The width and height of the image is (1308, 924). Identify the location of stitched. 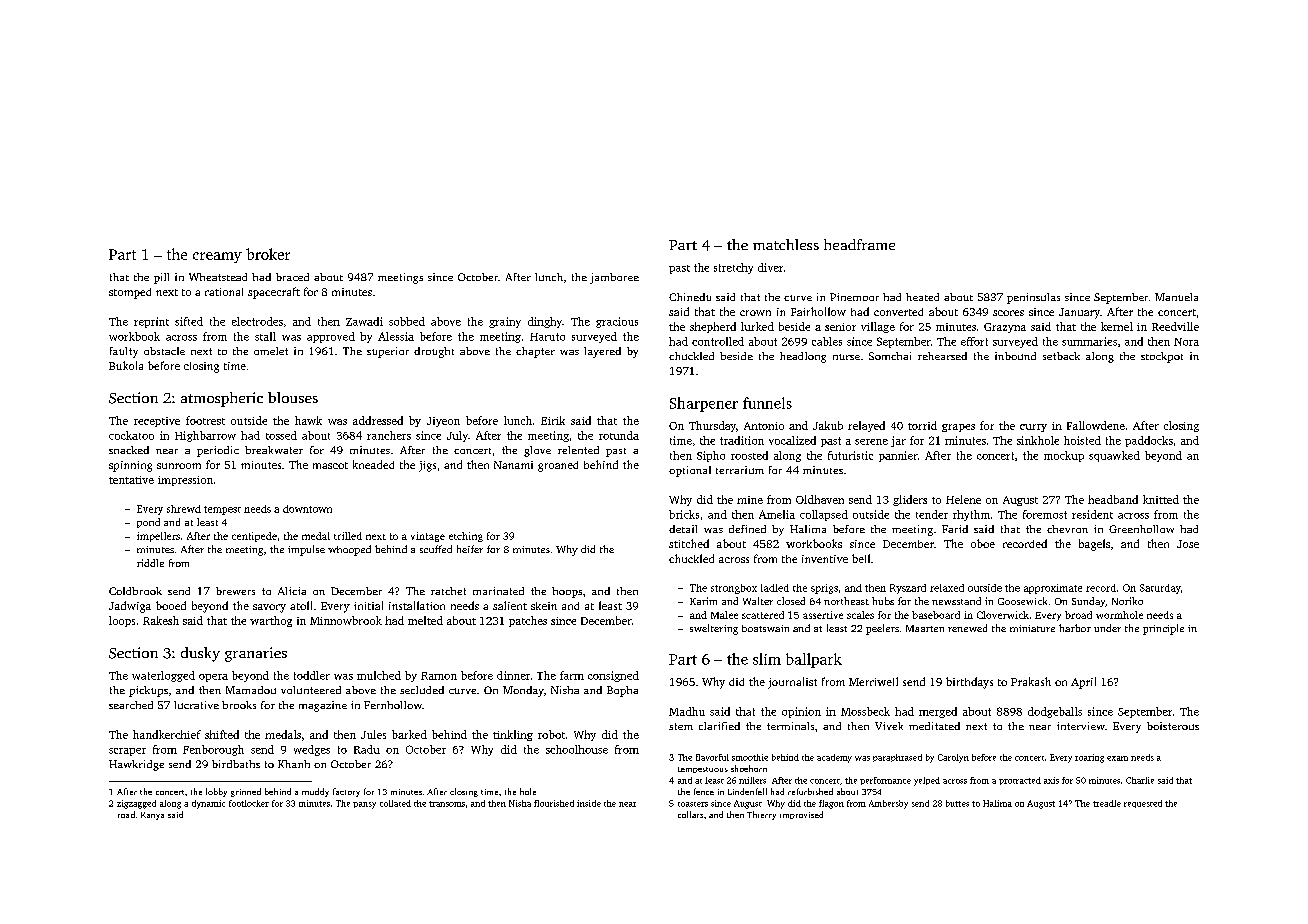
(689, 543).
